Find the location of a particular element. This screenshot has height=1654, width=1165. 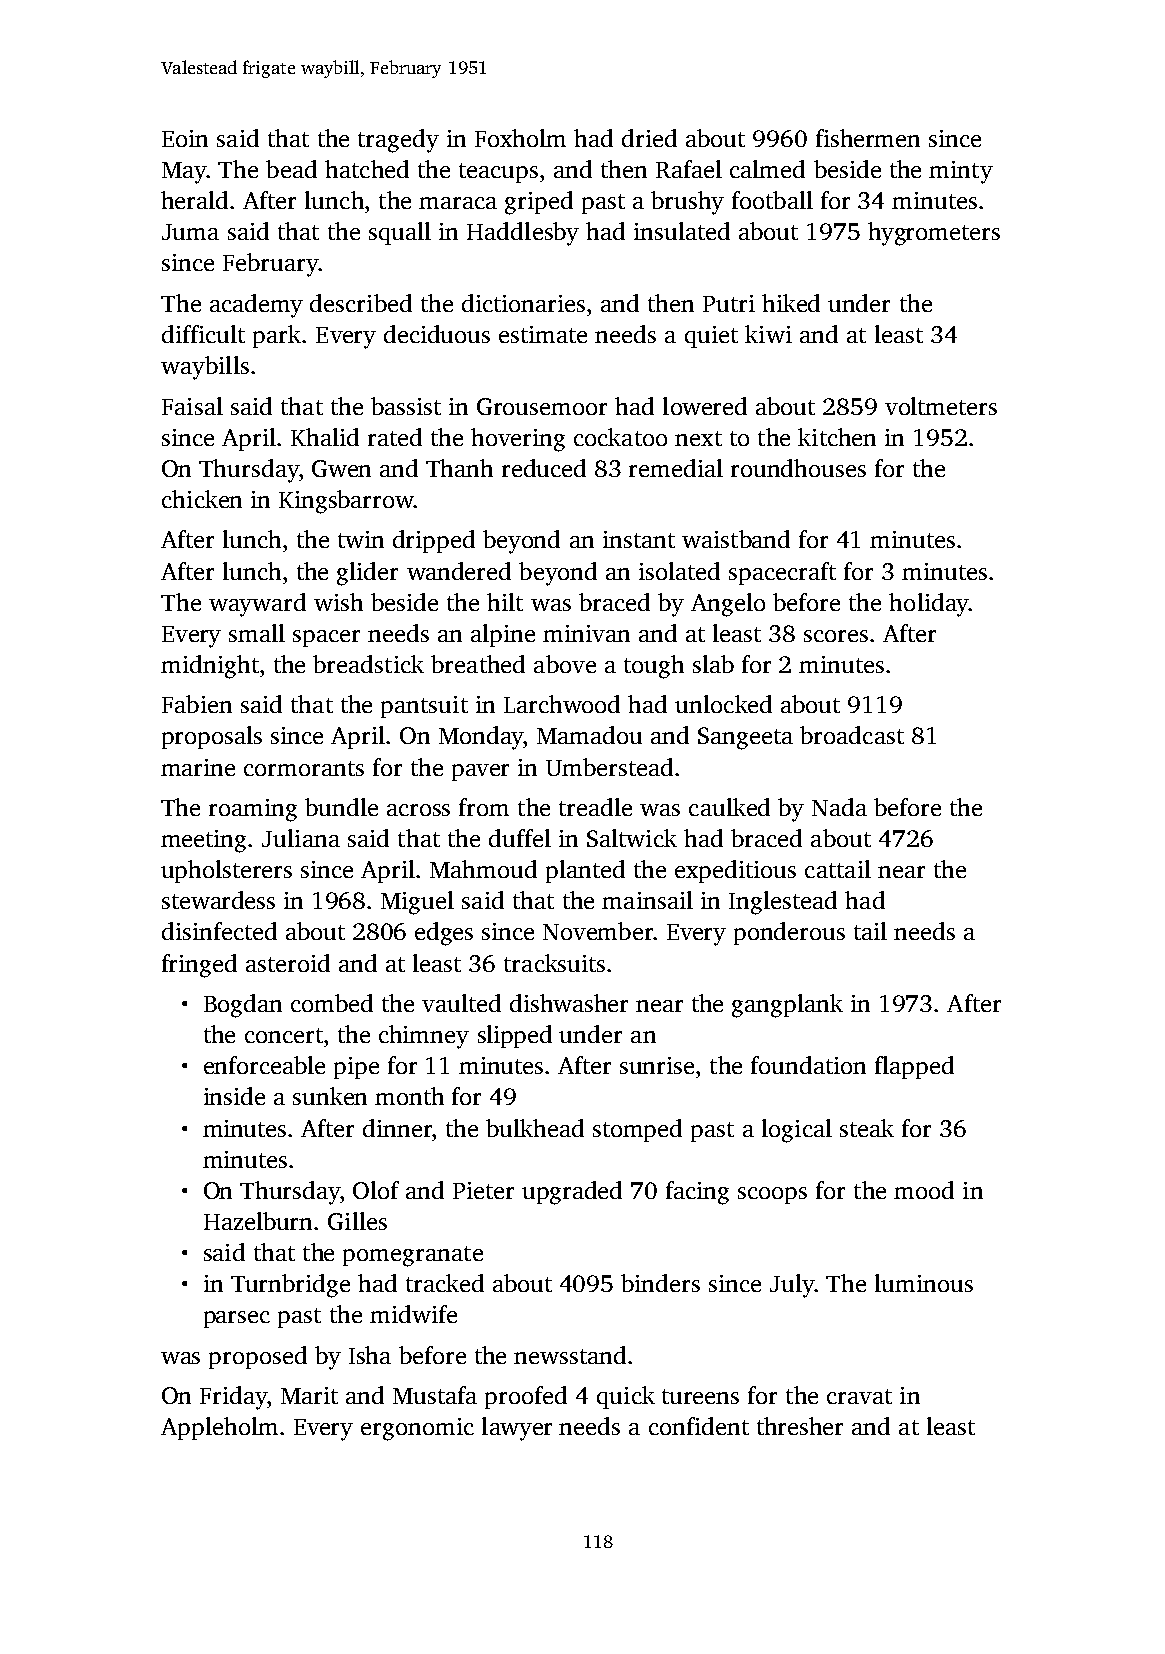

remedial is located at coordinates (676, 468).
